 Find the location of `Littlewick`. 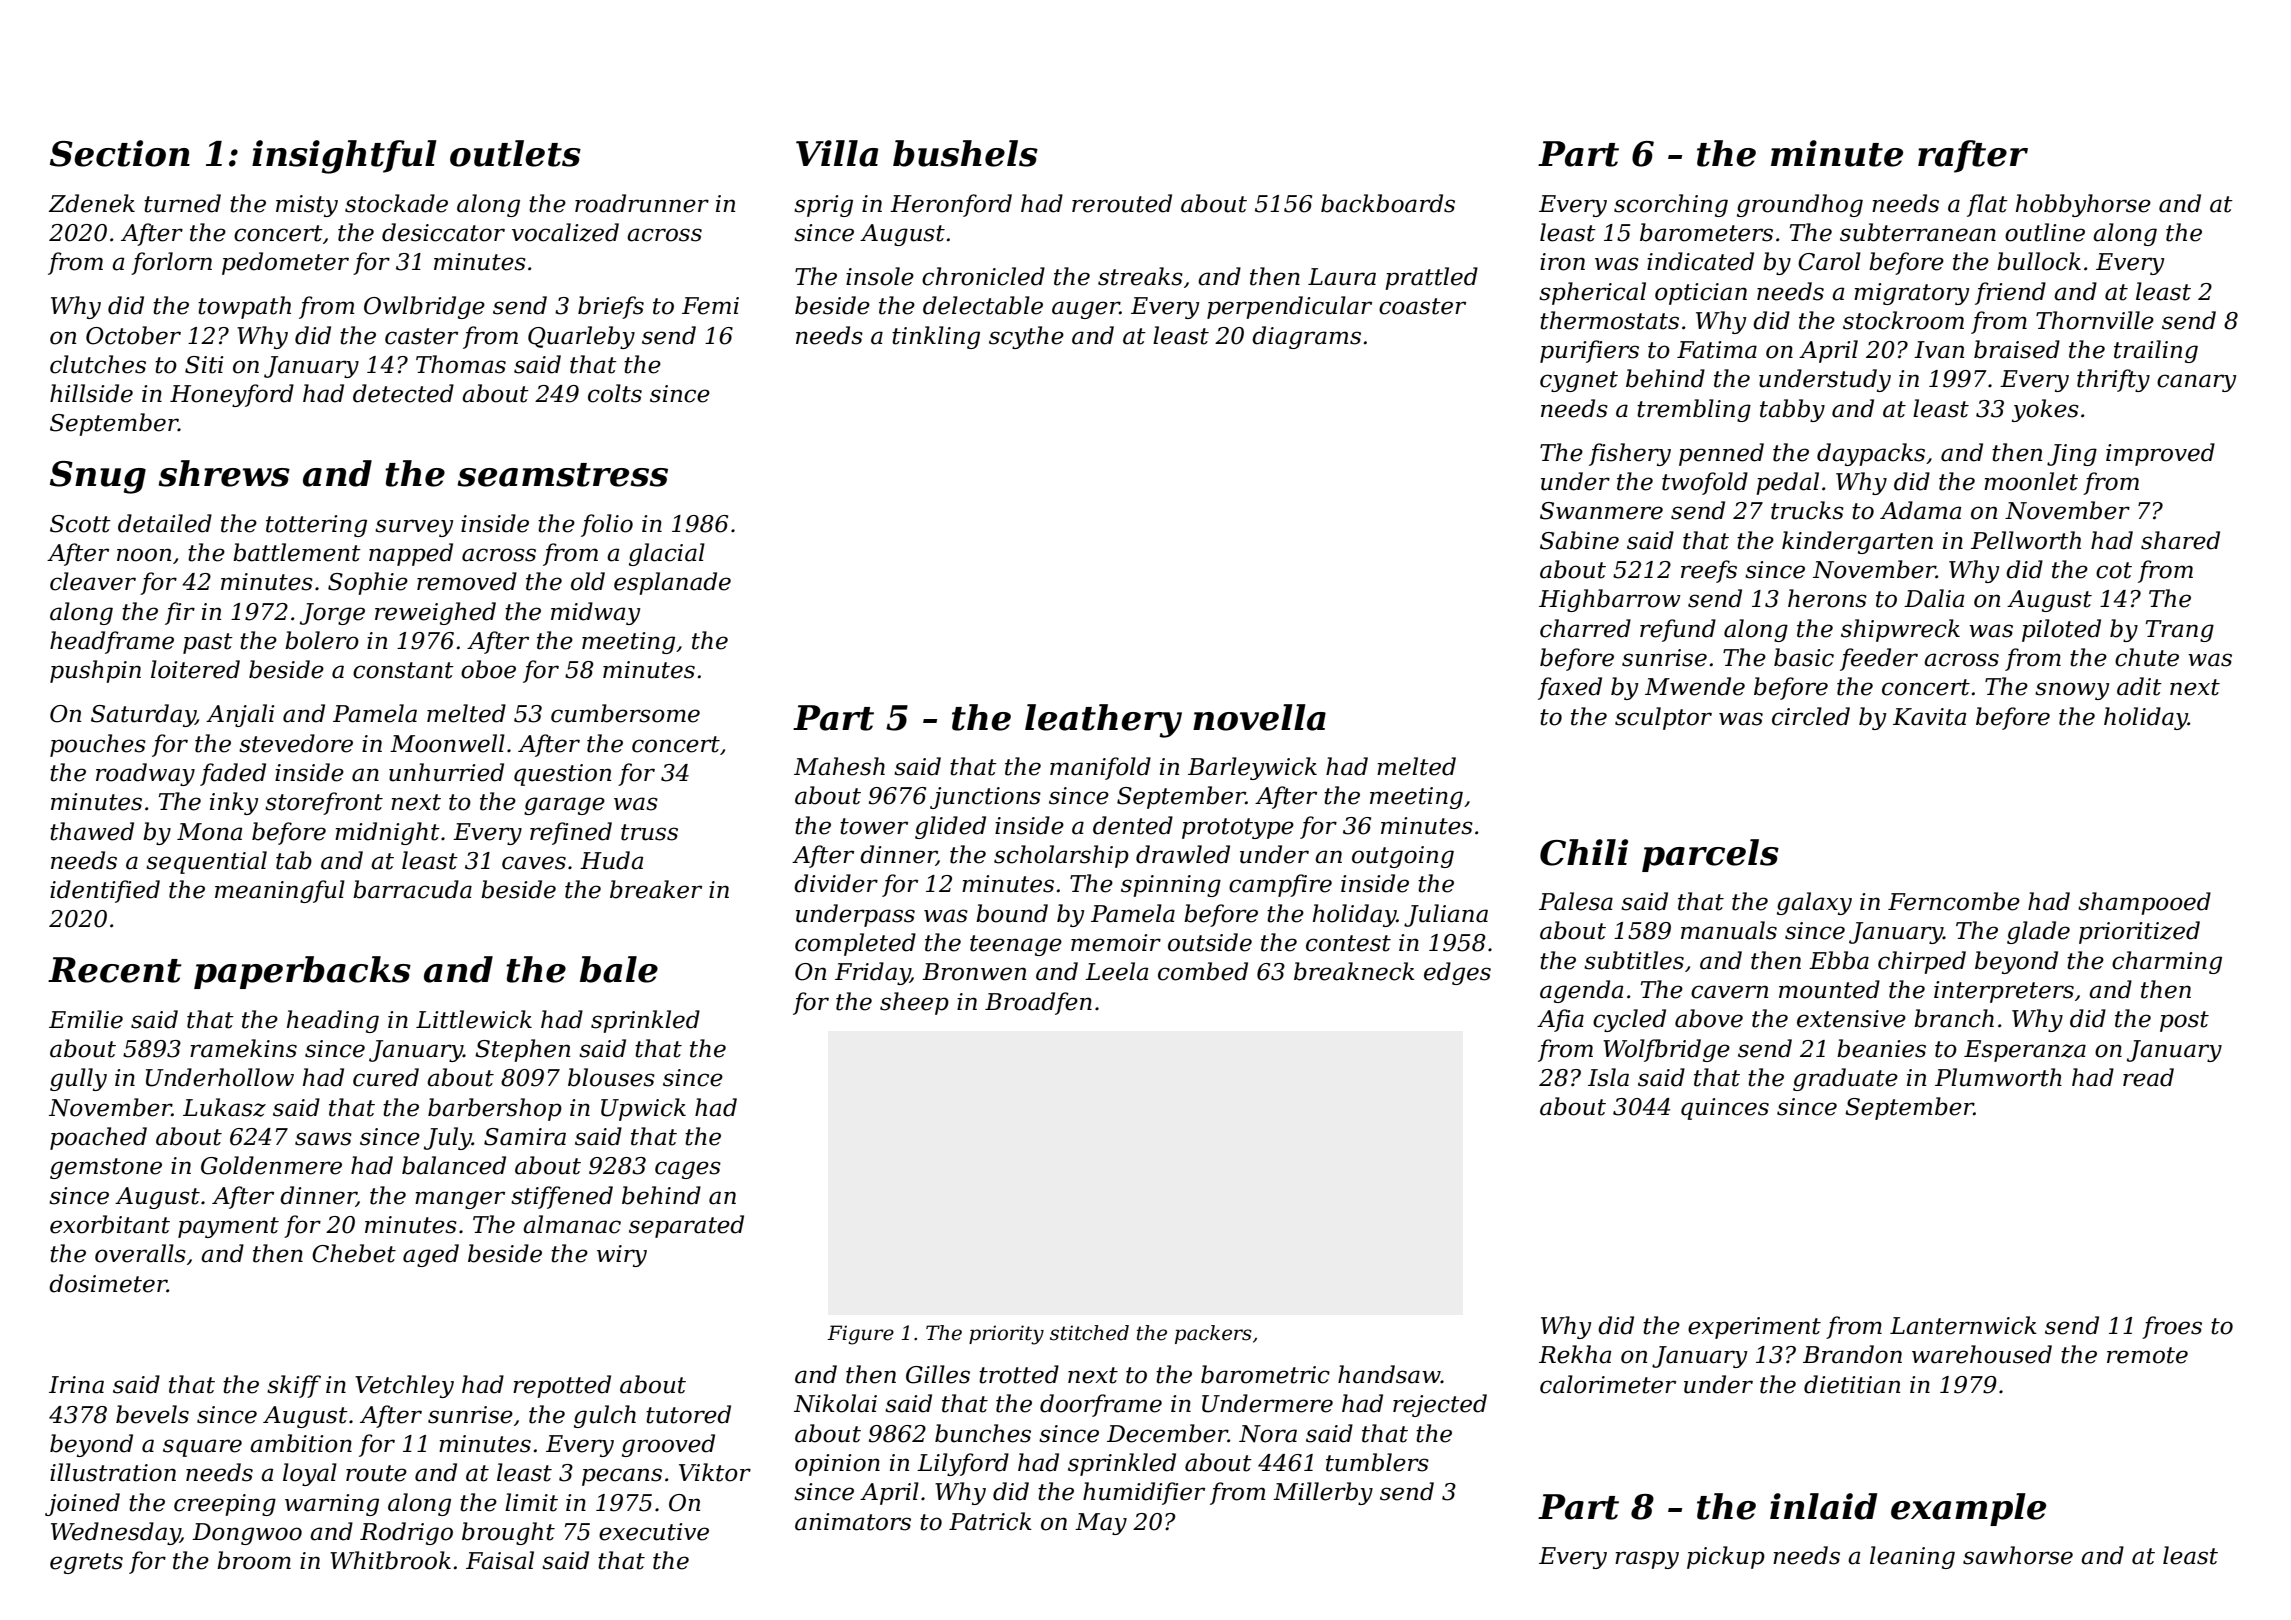

Littlewick is located at coordinates (474, 1019).
